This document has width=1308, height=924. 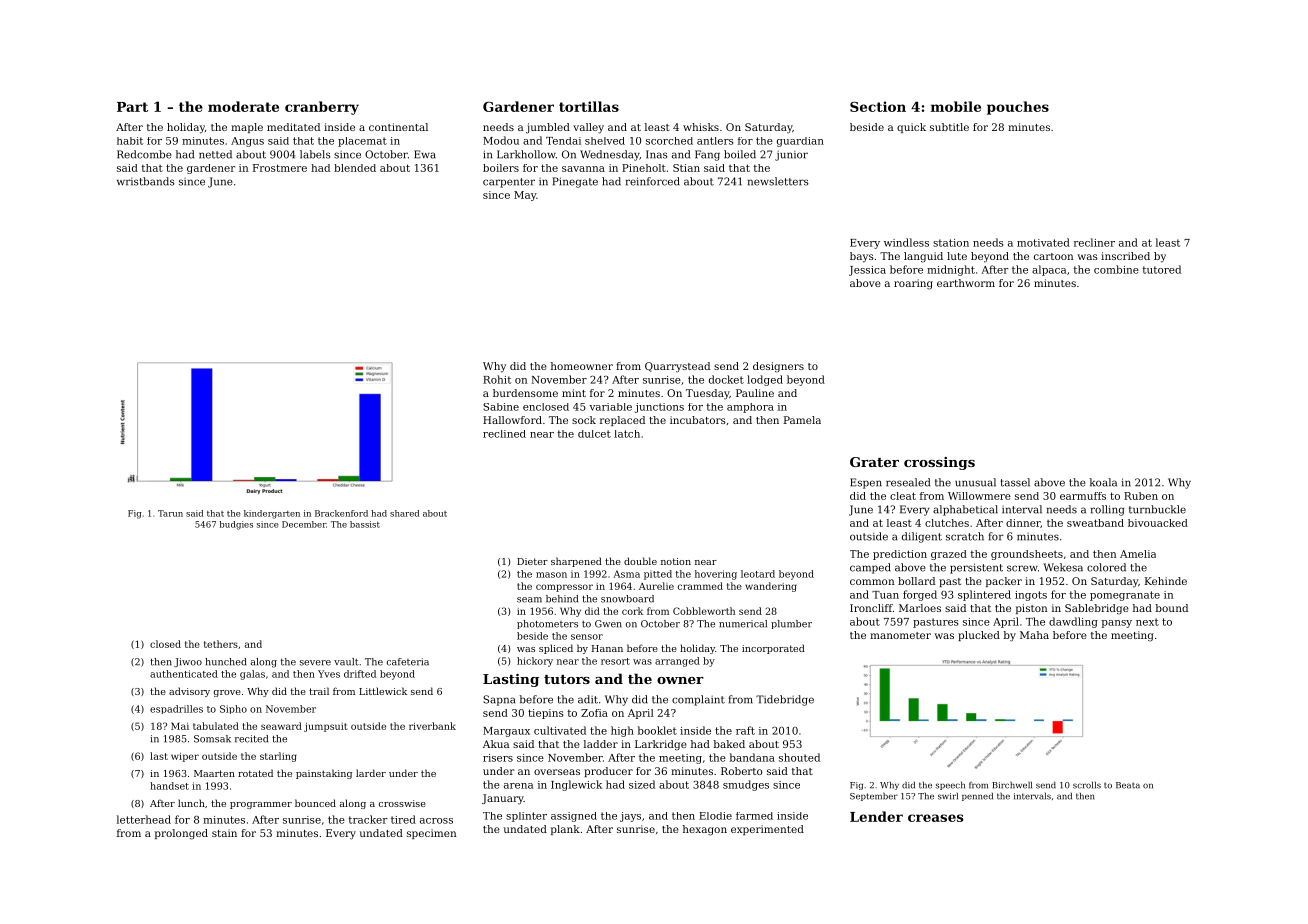 I want to click on Redcombe, so click(x=144, y=154).
